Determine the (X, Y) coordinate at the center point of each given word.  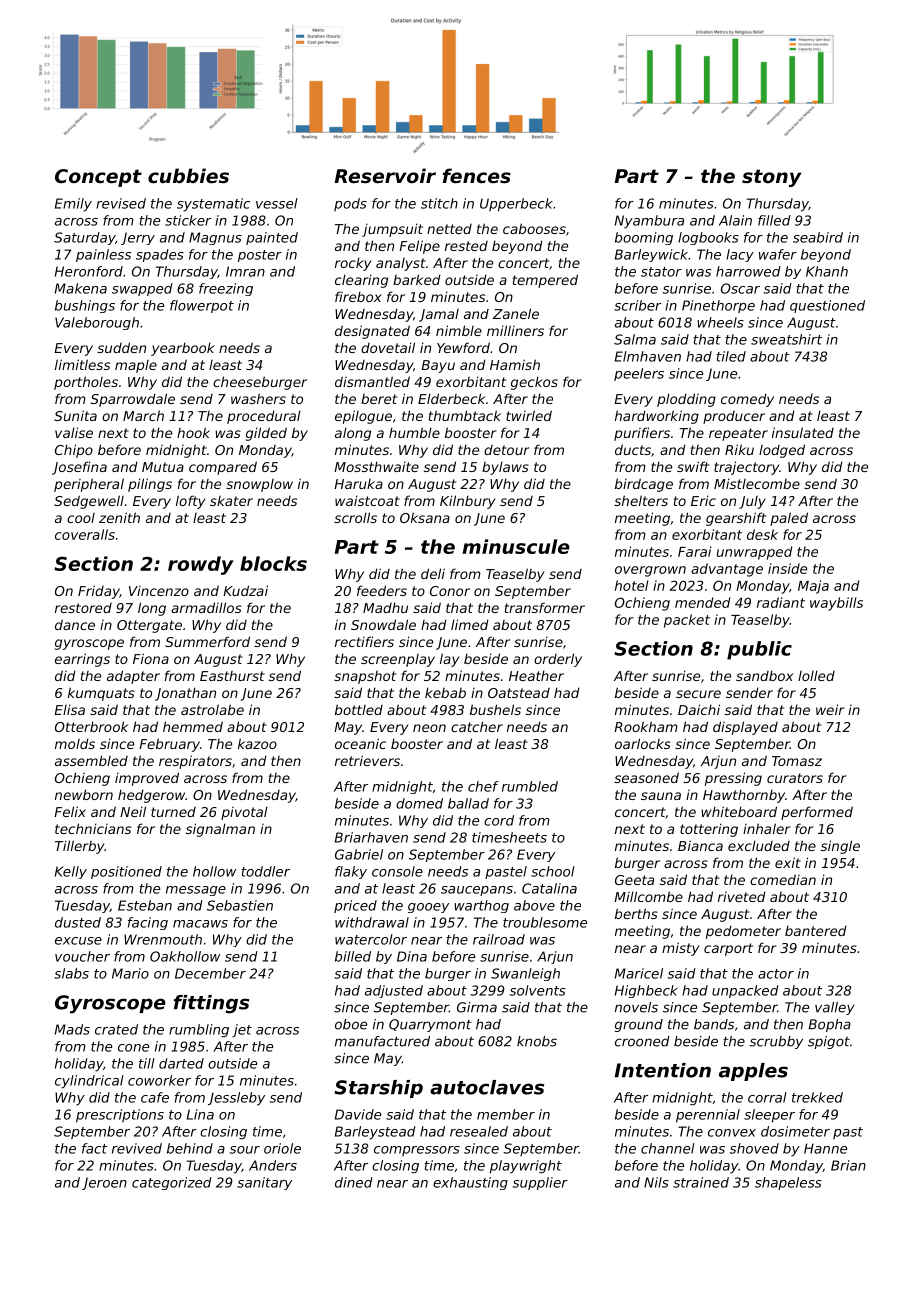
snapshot (365, 677)
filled (774, 220)
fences (477, 175)
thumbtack (465, 415)
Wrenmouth (163, 939)
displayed (745, 728)
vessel (277, 203)
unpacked (745, 991)
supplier (540, 1183)
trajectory (746, 468)
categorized (172, 1183)
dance (75, 624)
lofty (190, 502)
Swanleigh (525, 974)
